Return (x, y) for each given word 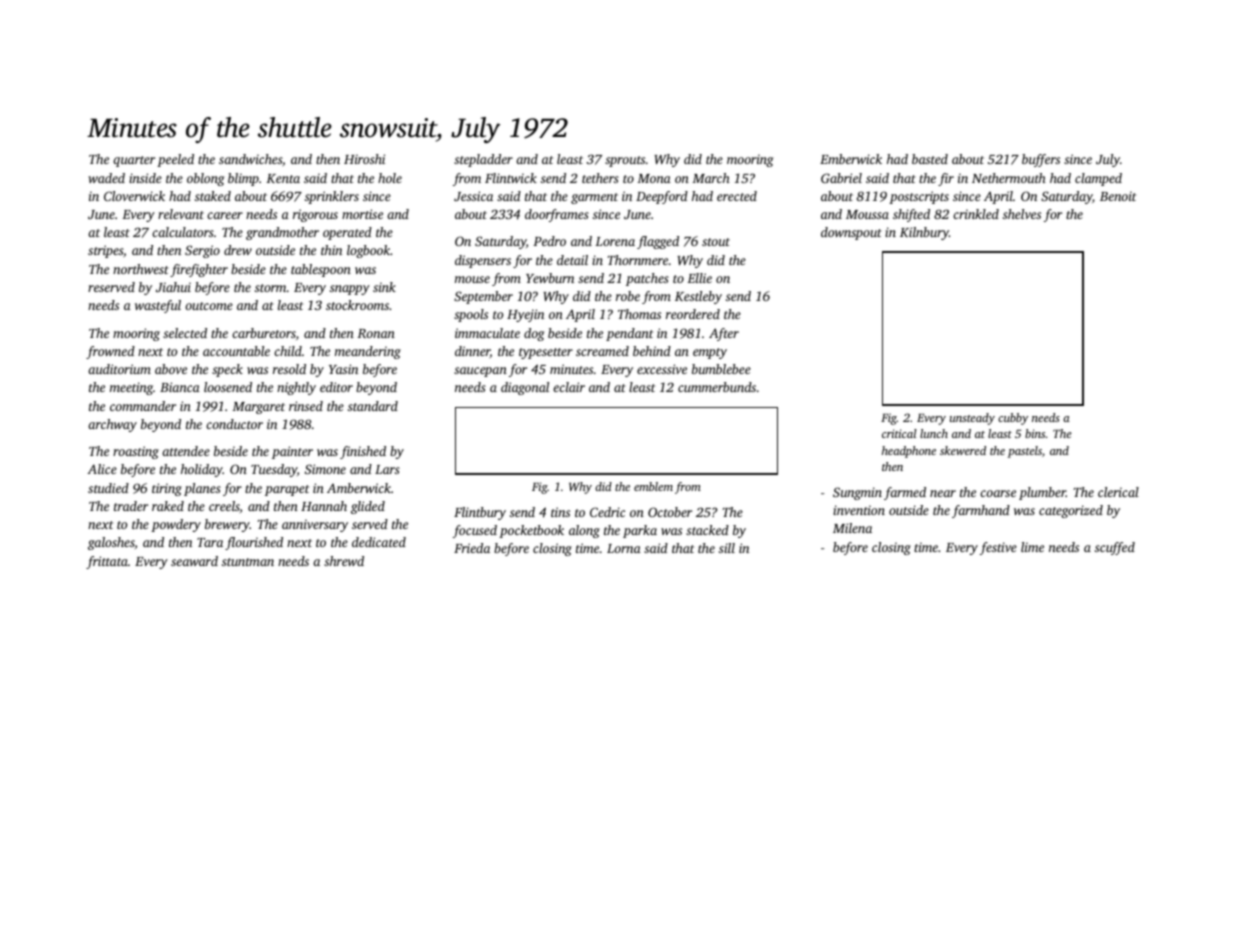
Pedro (549, 241)
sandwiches (250, 159)
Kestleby (698, 297)
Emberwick (851, 159)
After (724, 334)
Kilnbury (924, 233)
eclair (569, 387)
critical (899, 433)
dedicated (379, 542)
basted (930, 159)
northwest (141, 269)
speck (227, 370)
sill (727, 548)
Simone (325, 469)
